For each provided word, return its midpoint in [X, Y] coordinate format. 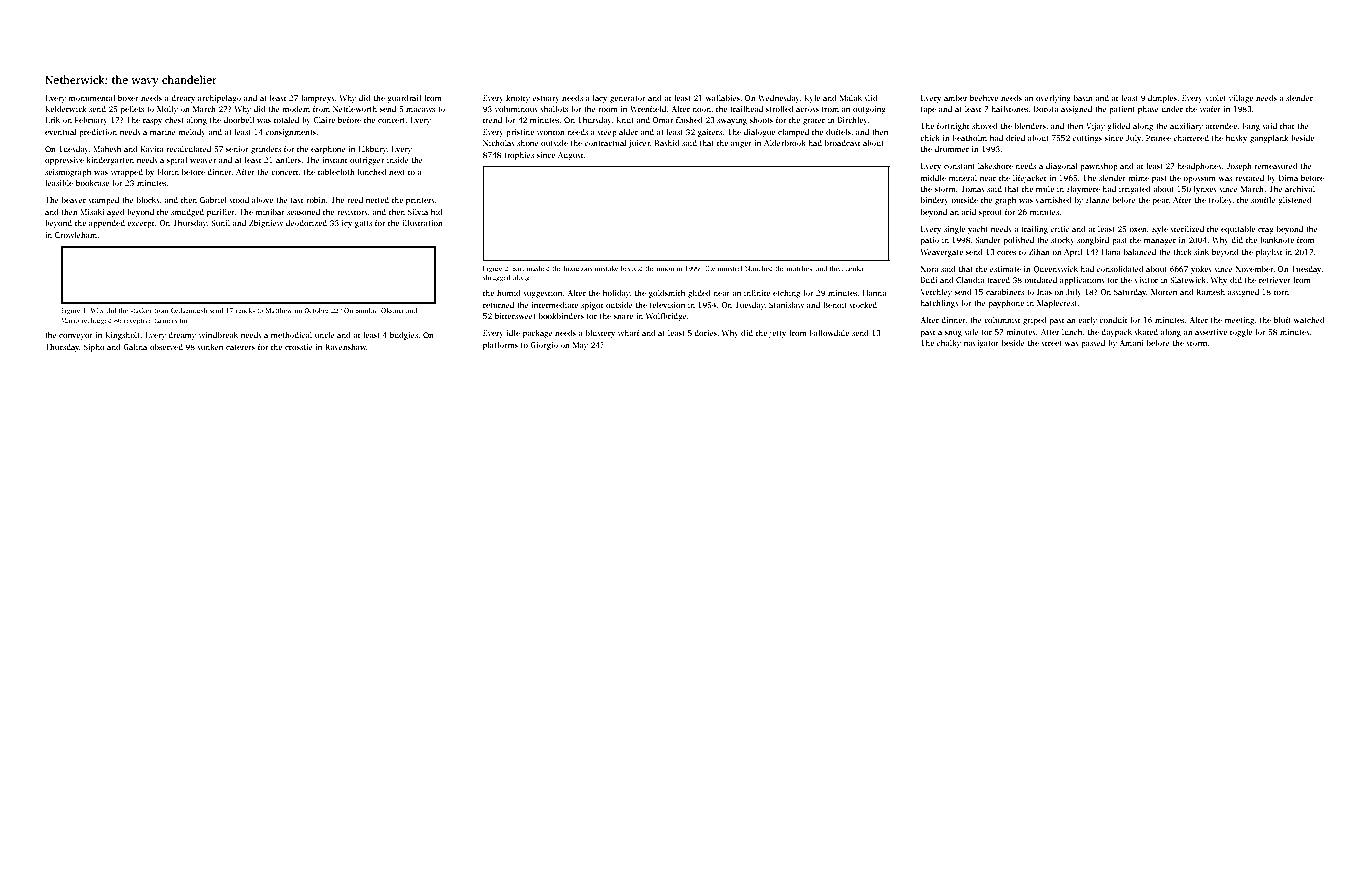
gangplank [1269, 139]
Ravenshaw [345, 347]
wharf [629, 333]
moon [665, 269]
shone [528, 143]
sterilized [1187, 229]
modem [296, 109]
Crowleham [76, 235]
